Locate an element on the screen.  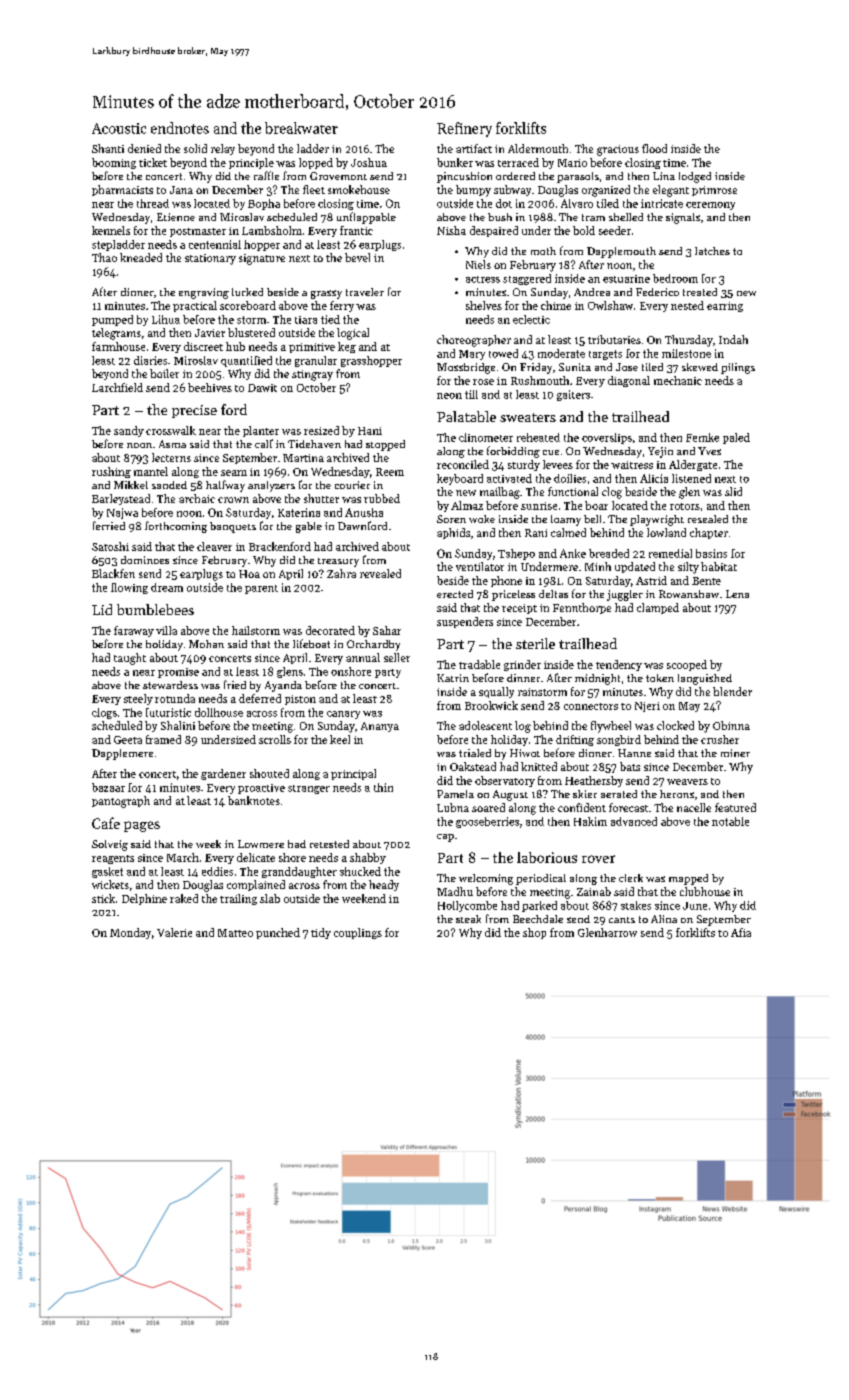
rotors is located at coordinates (685, 506).
